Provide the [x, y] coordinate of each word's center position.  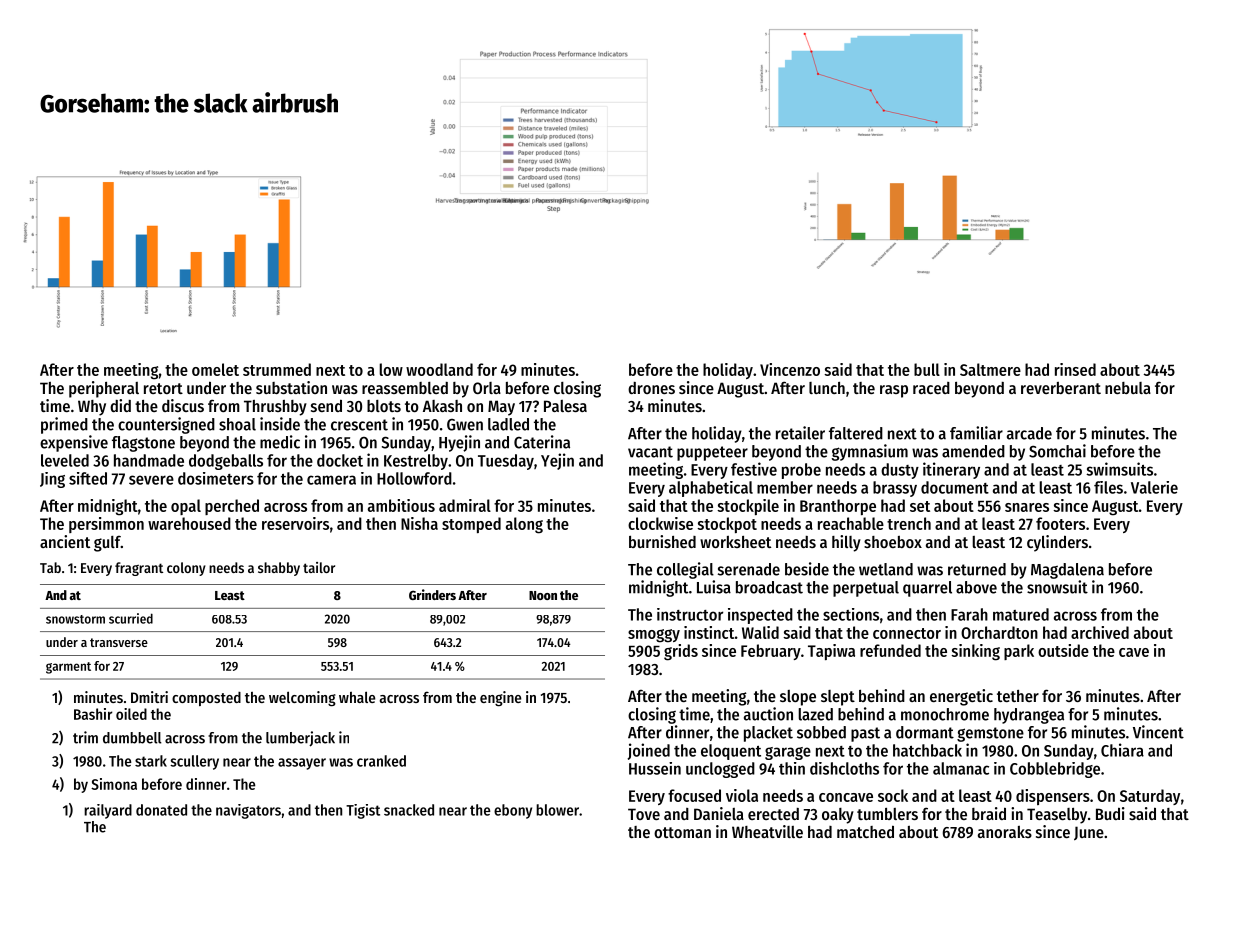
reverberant [1061, 388]
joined [648, 751]
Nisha [419, 523]
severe [151, 480]
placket [768, 734]
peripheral [104, 389]
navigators [248, 811]
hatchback [927, 750]
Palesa [565, 406]
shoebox [893, 542]
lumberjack [300, 739]
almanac [961, 768]
